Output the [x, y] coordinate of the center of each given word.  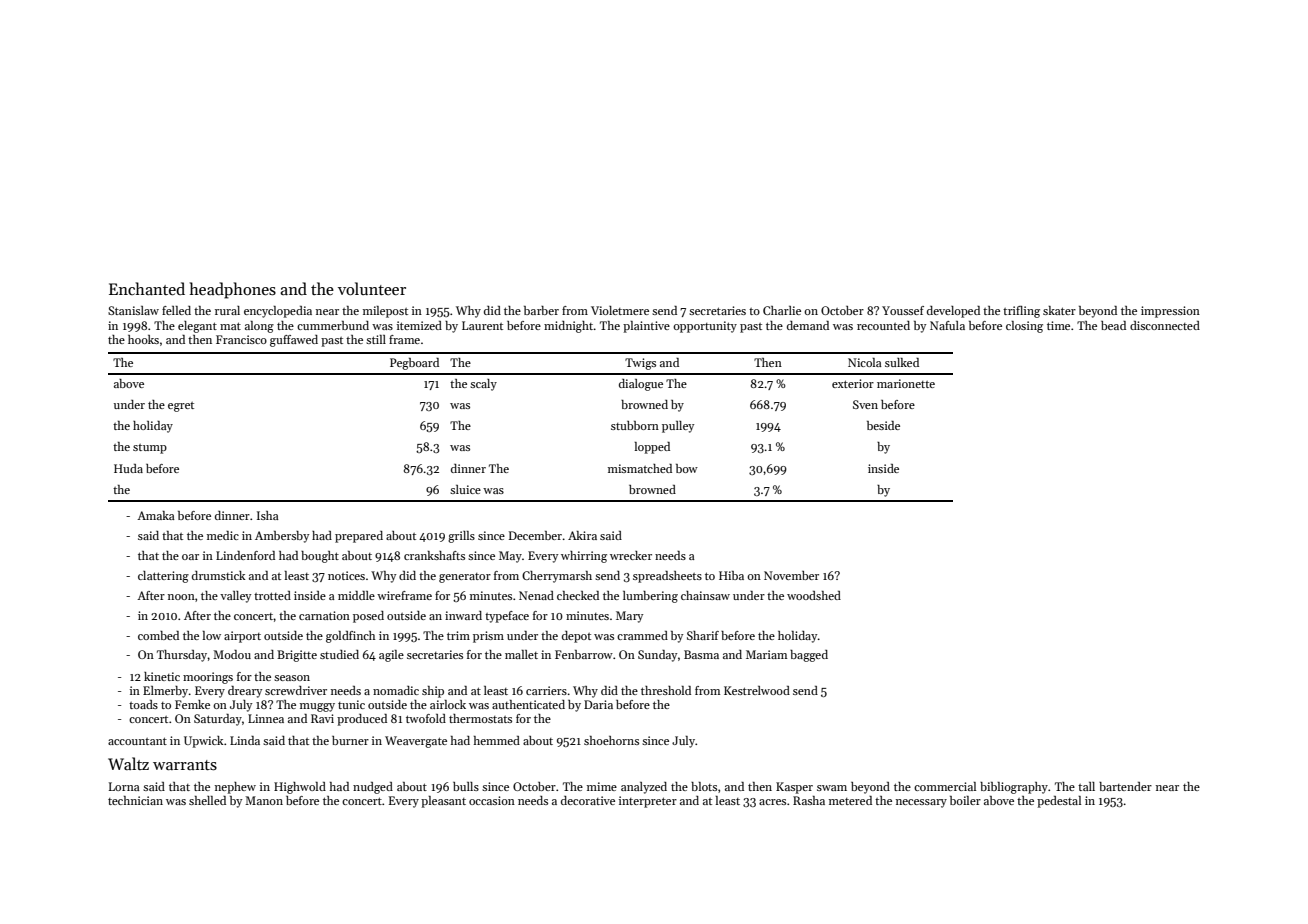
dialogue [641, 385]
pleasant [443, 802]
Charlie [782, 310]
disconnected [1165, 325]
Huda [128, 468]
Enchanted [147, 288]
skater [1059, 310]
